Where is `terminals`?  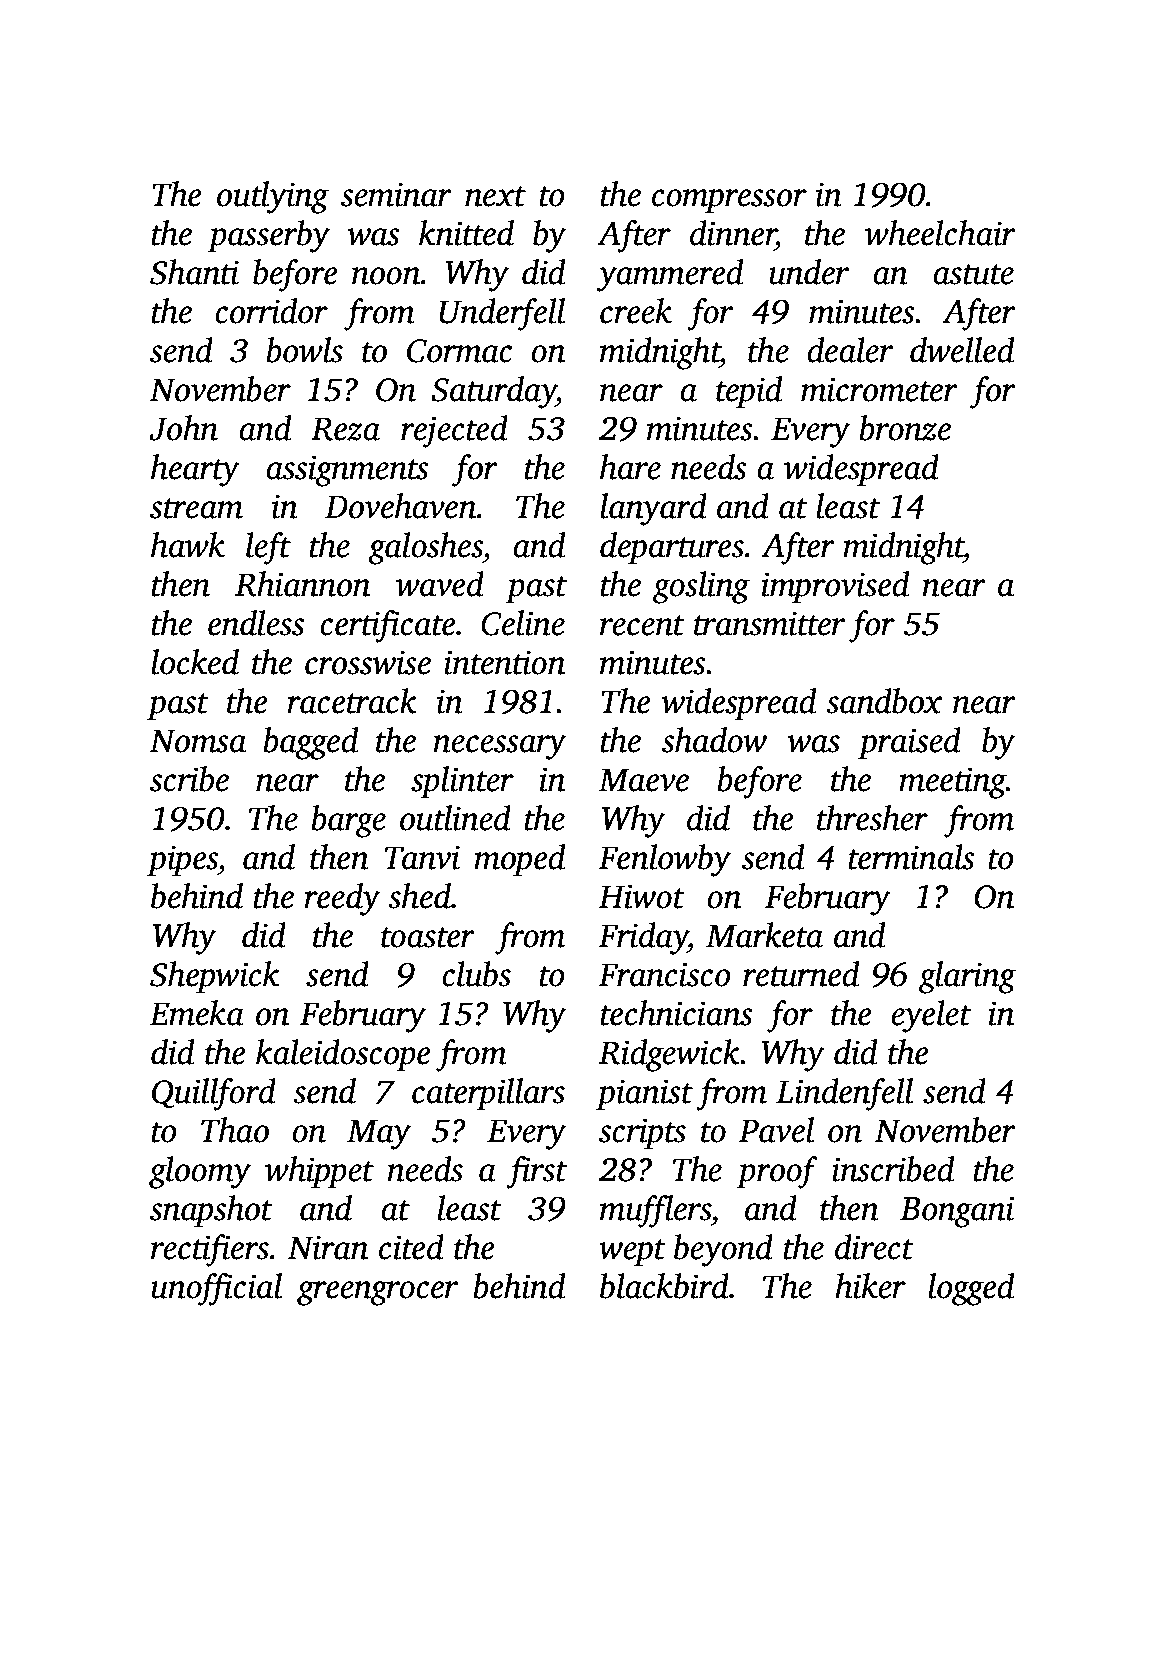
terminals is located at coordinates (911, 857).
